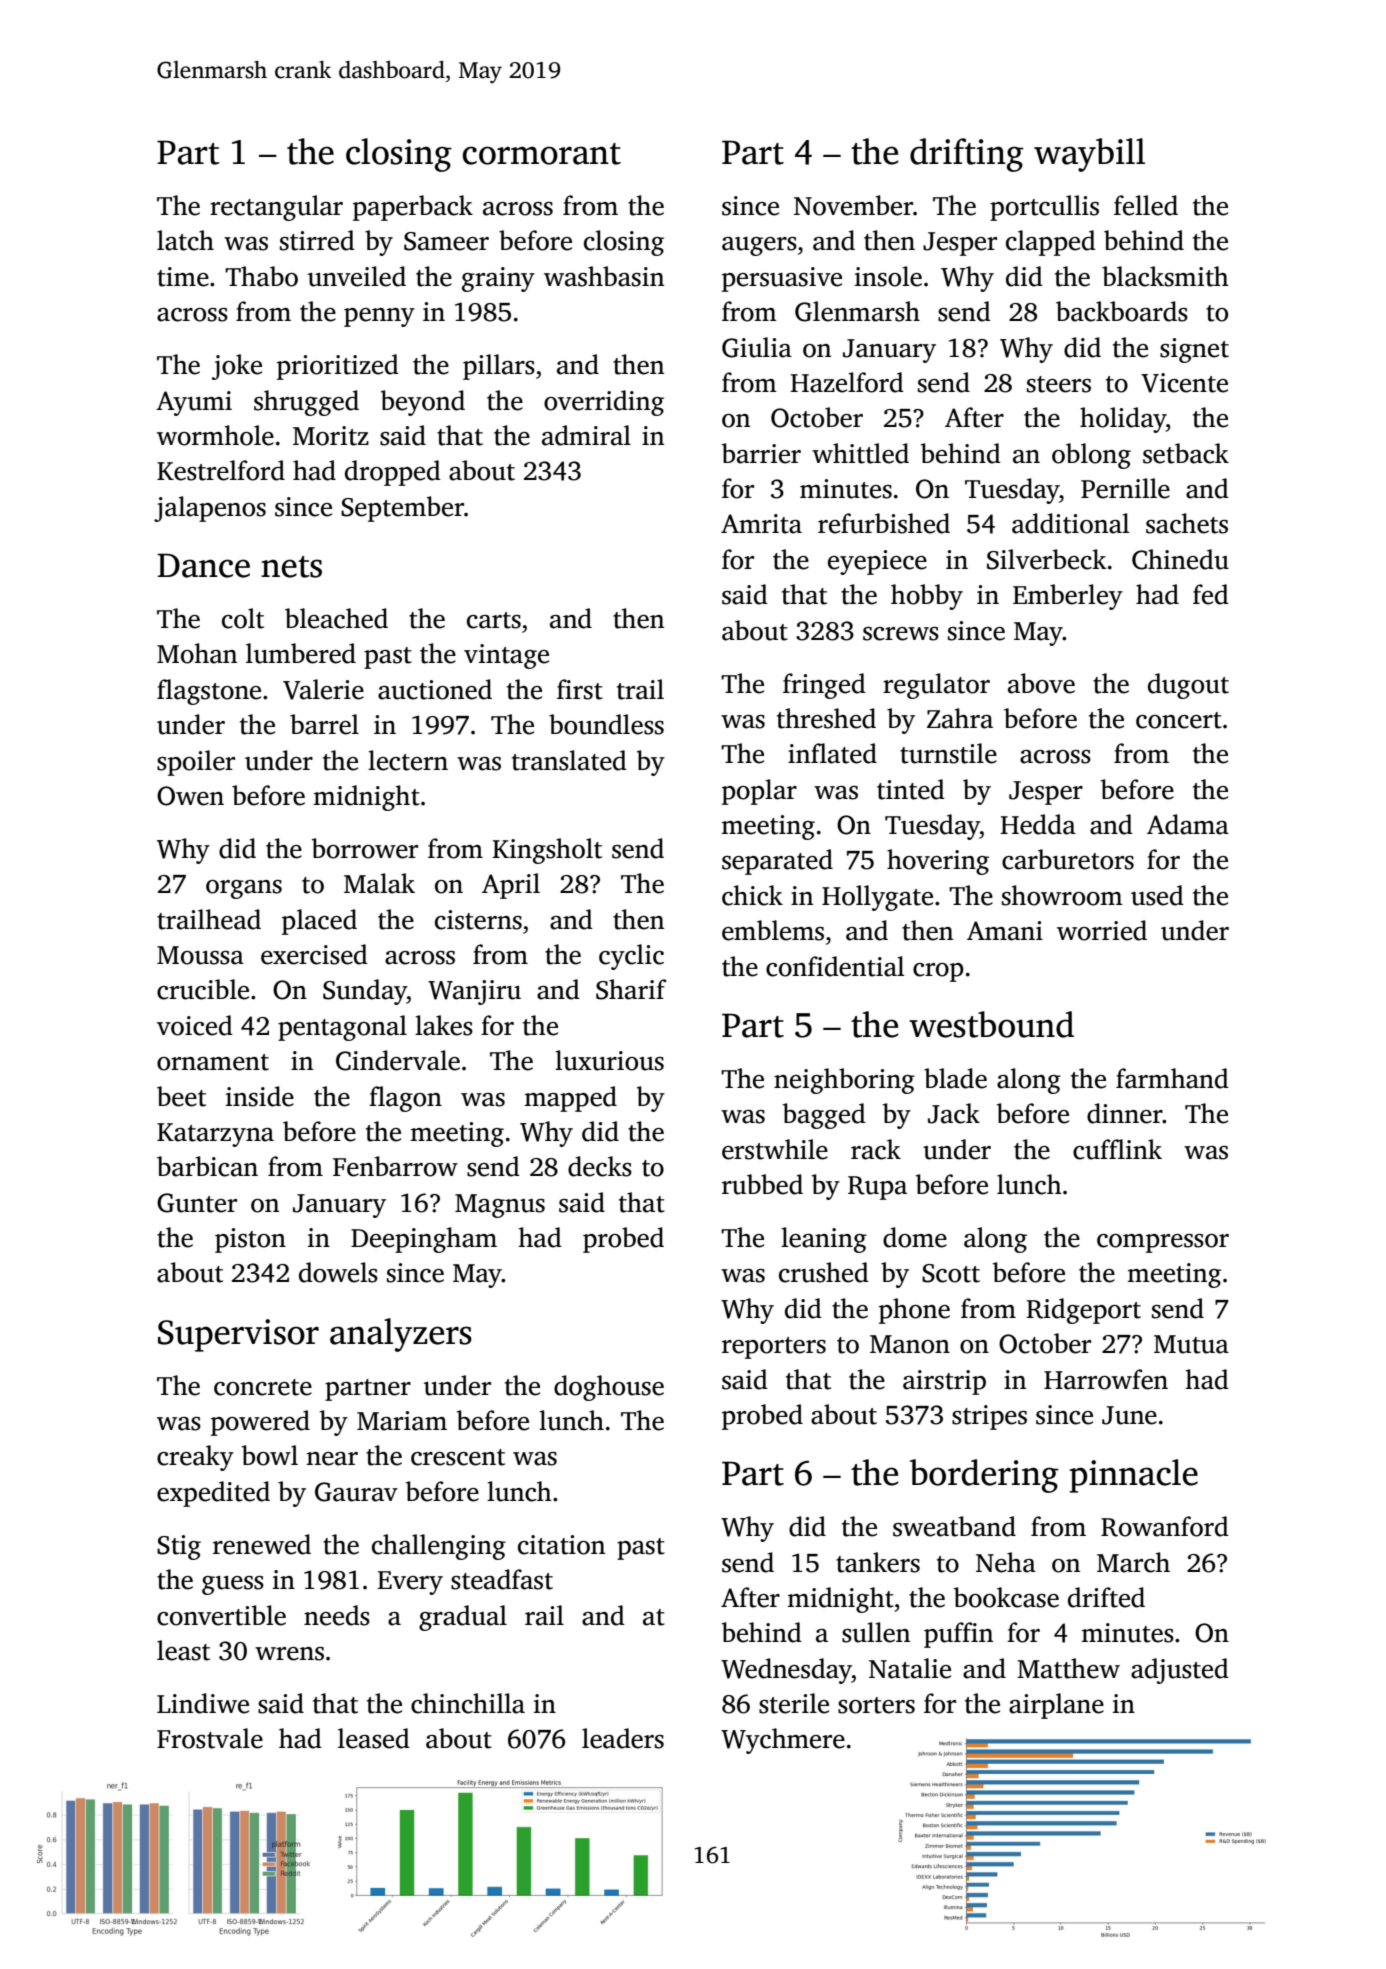  I want to click on nets, so click(291, 567).
